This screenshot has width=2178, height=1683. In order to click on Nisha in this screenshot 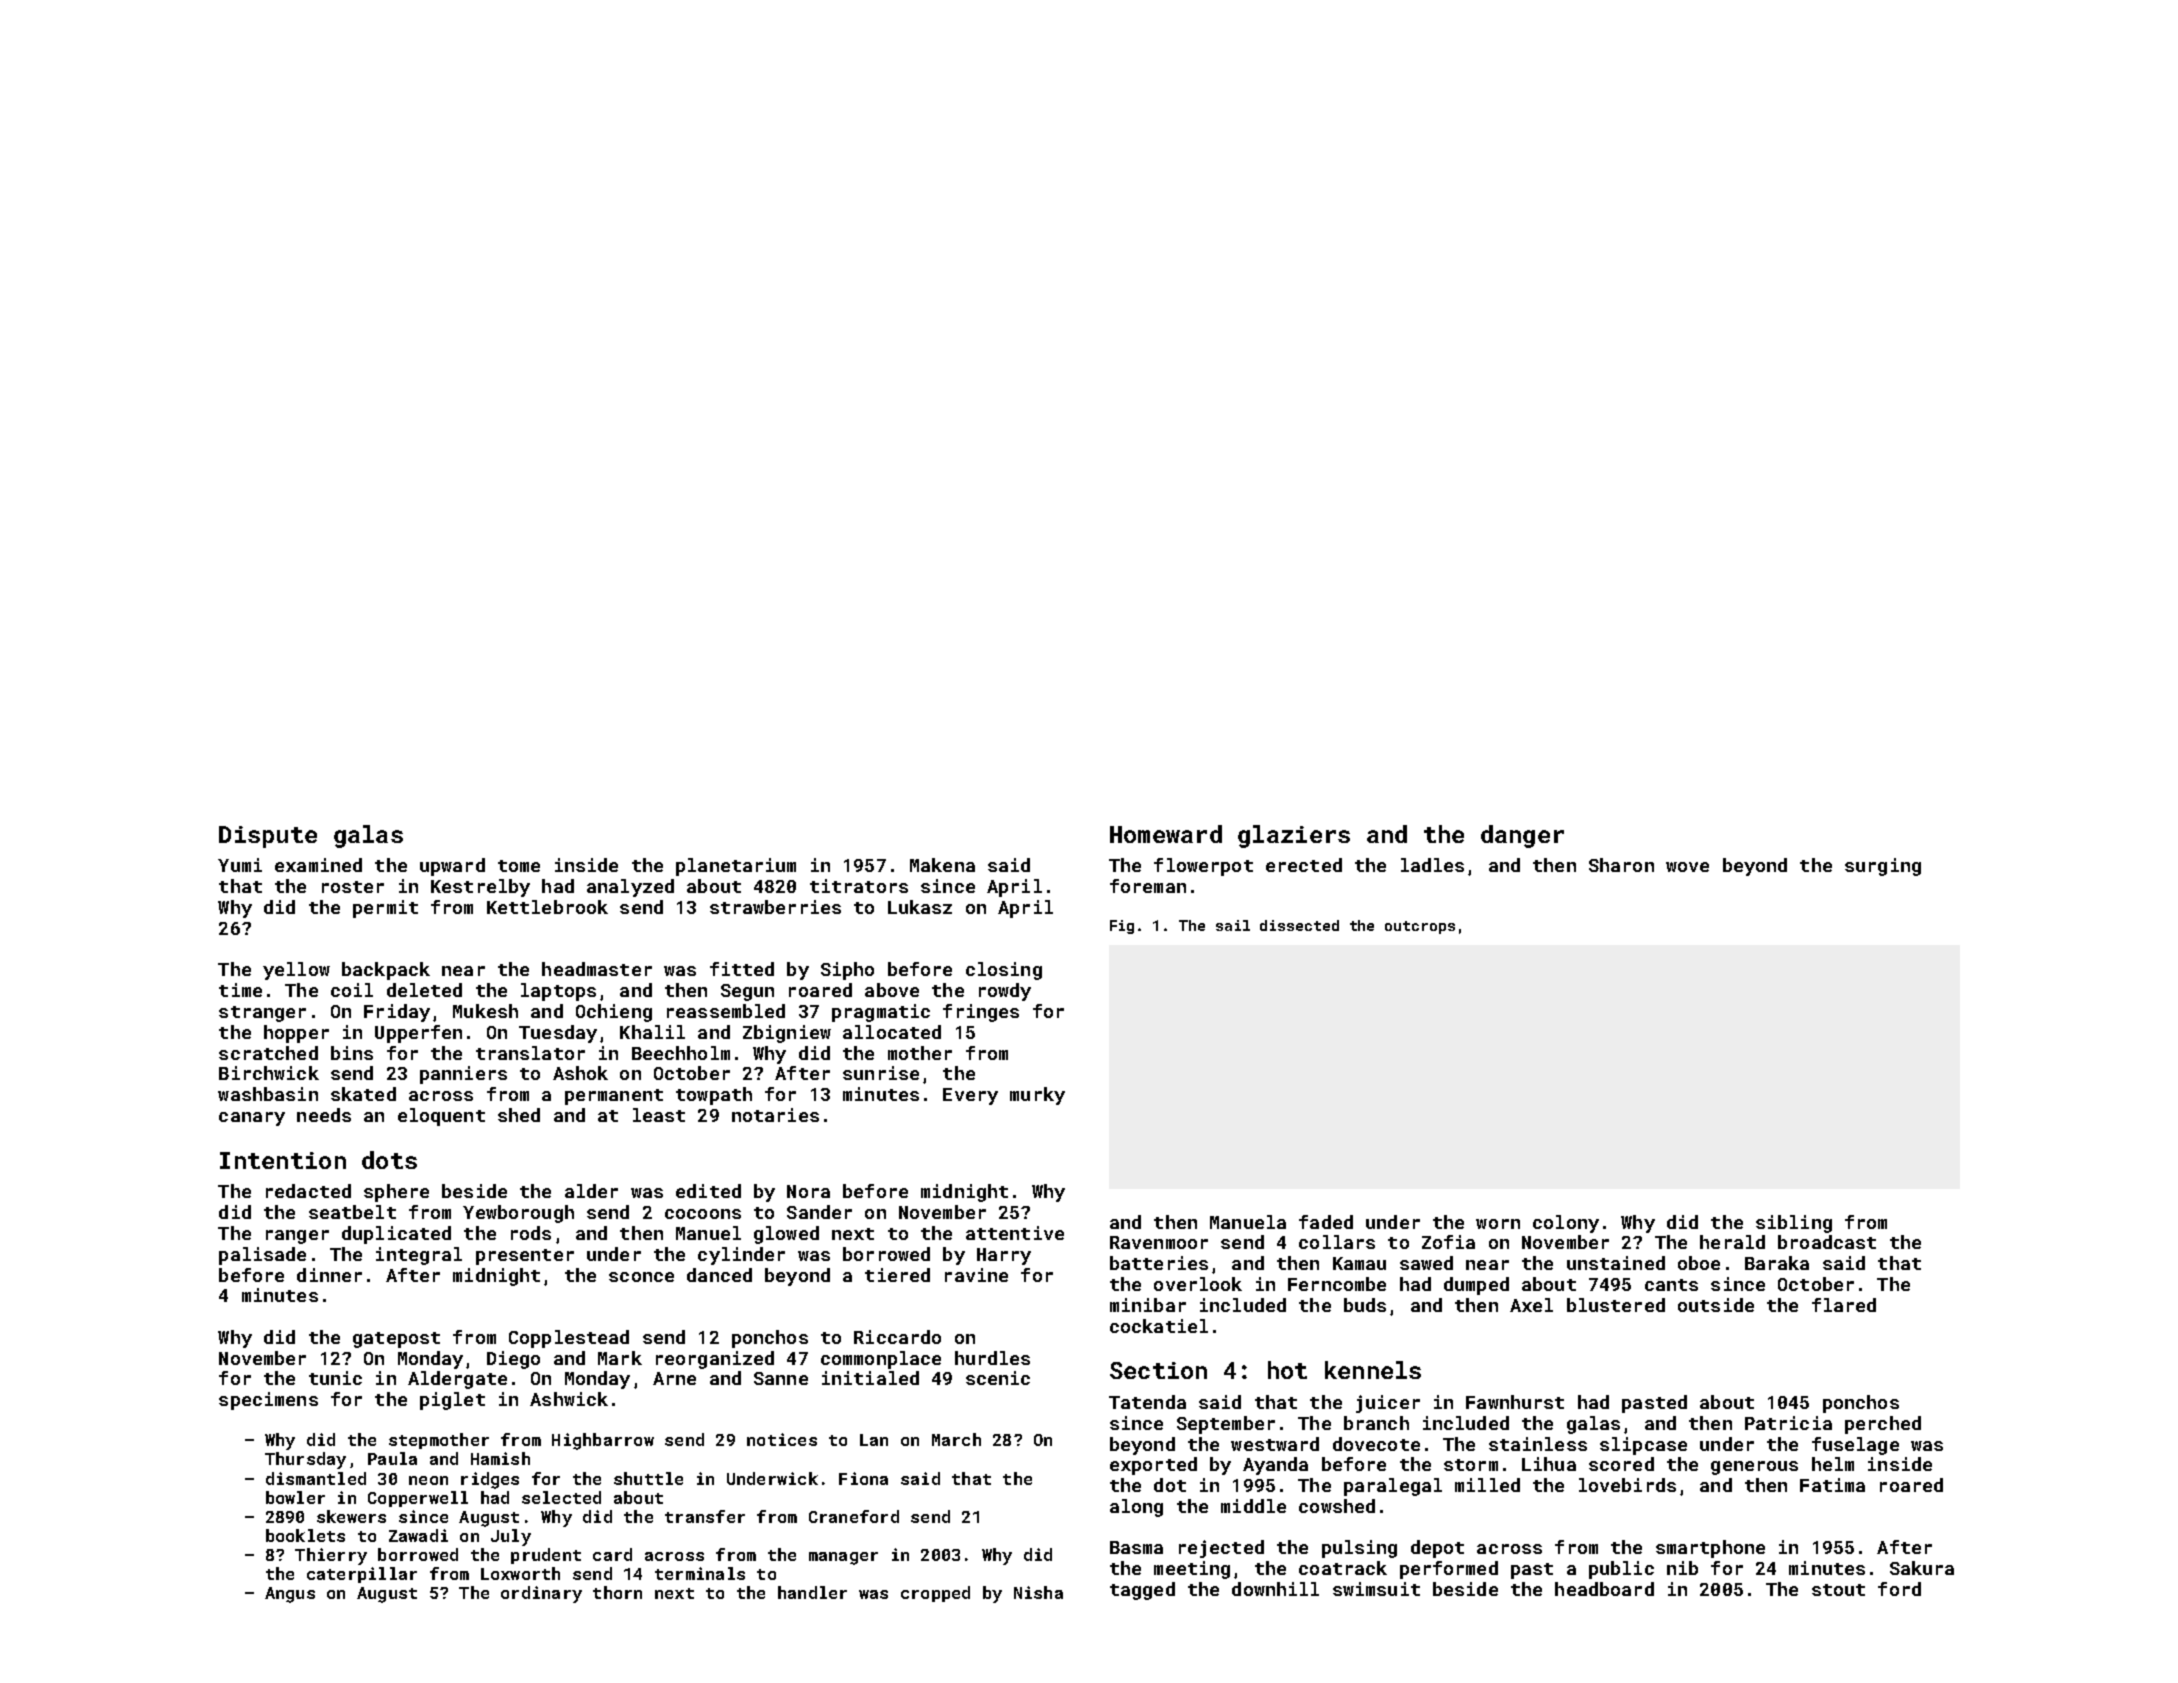, I will do `click(1038, 1592)`.
